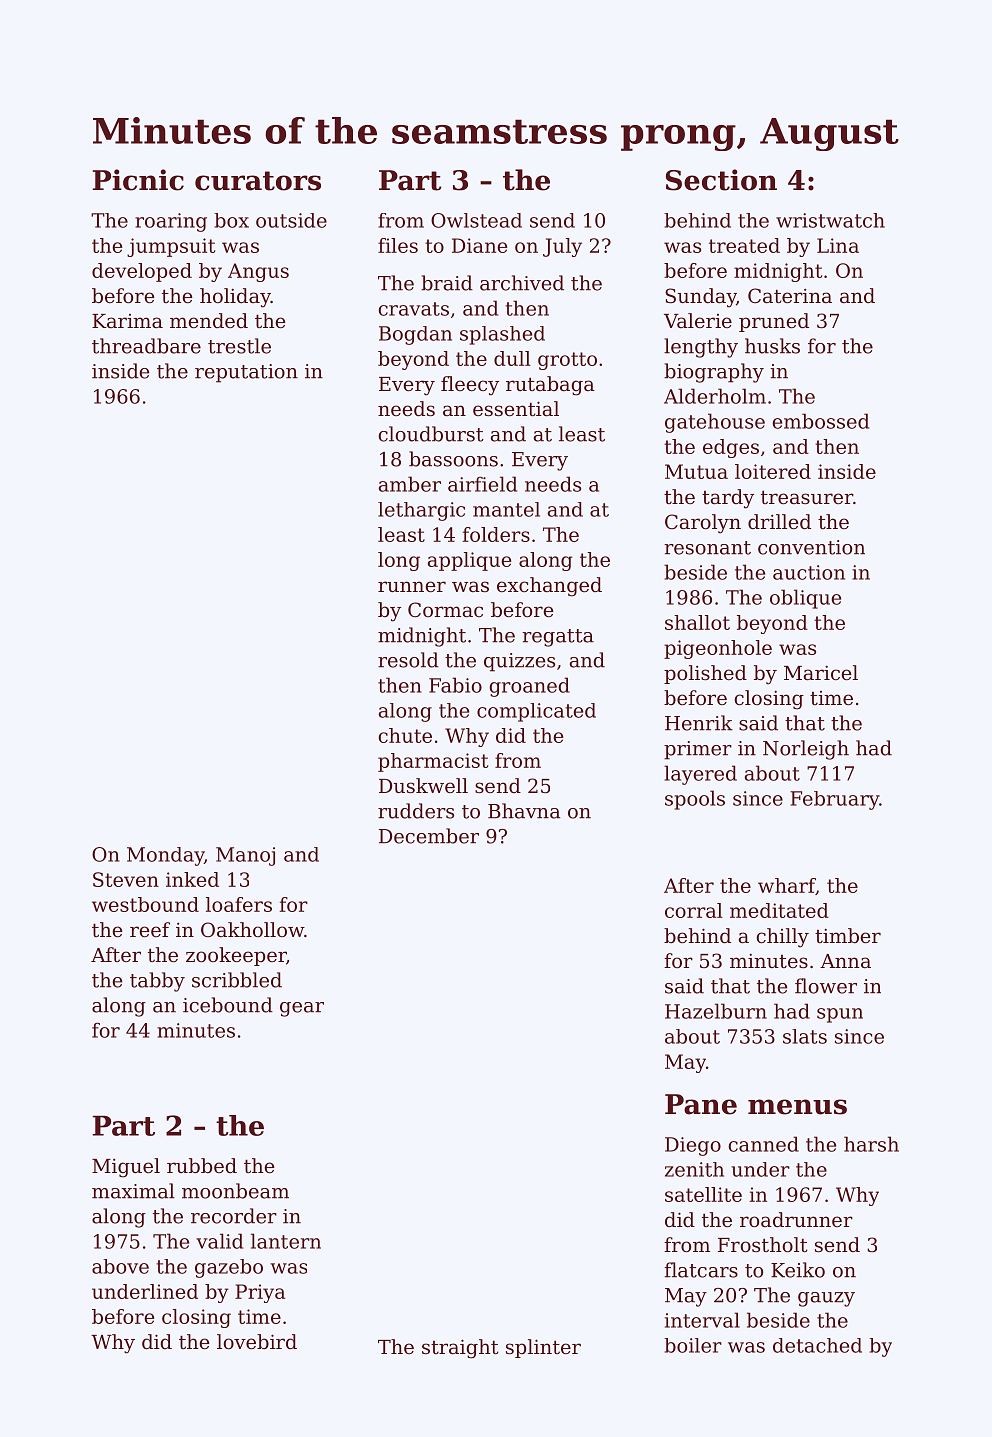 The width and height of the image is (992, 1437). Describe the element at coordinates (694, 910) in the image. I see `corral` at that location.
